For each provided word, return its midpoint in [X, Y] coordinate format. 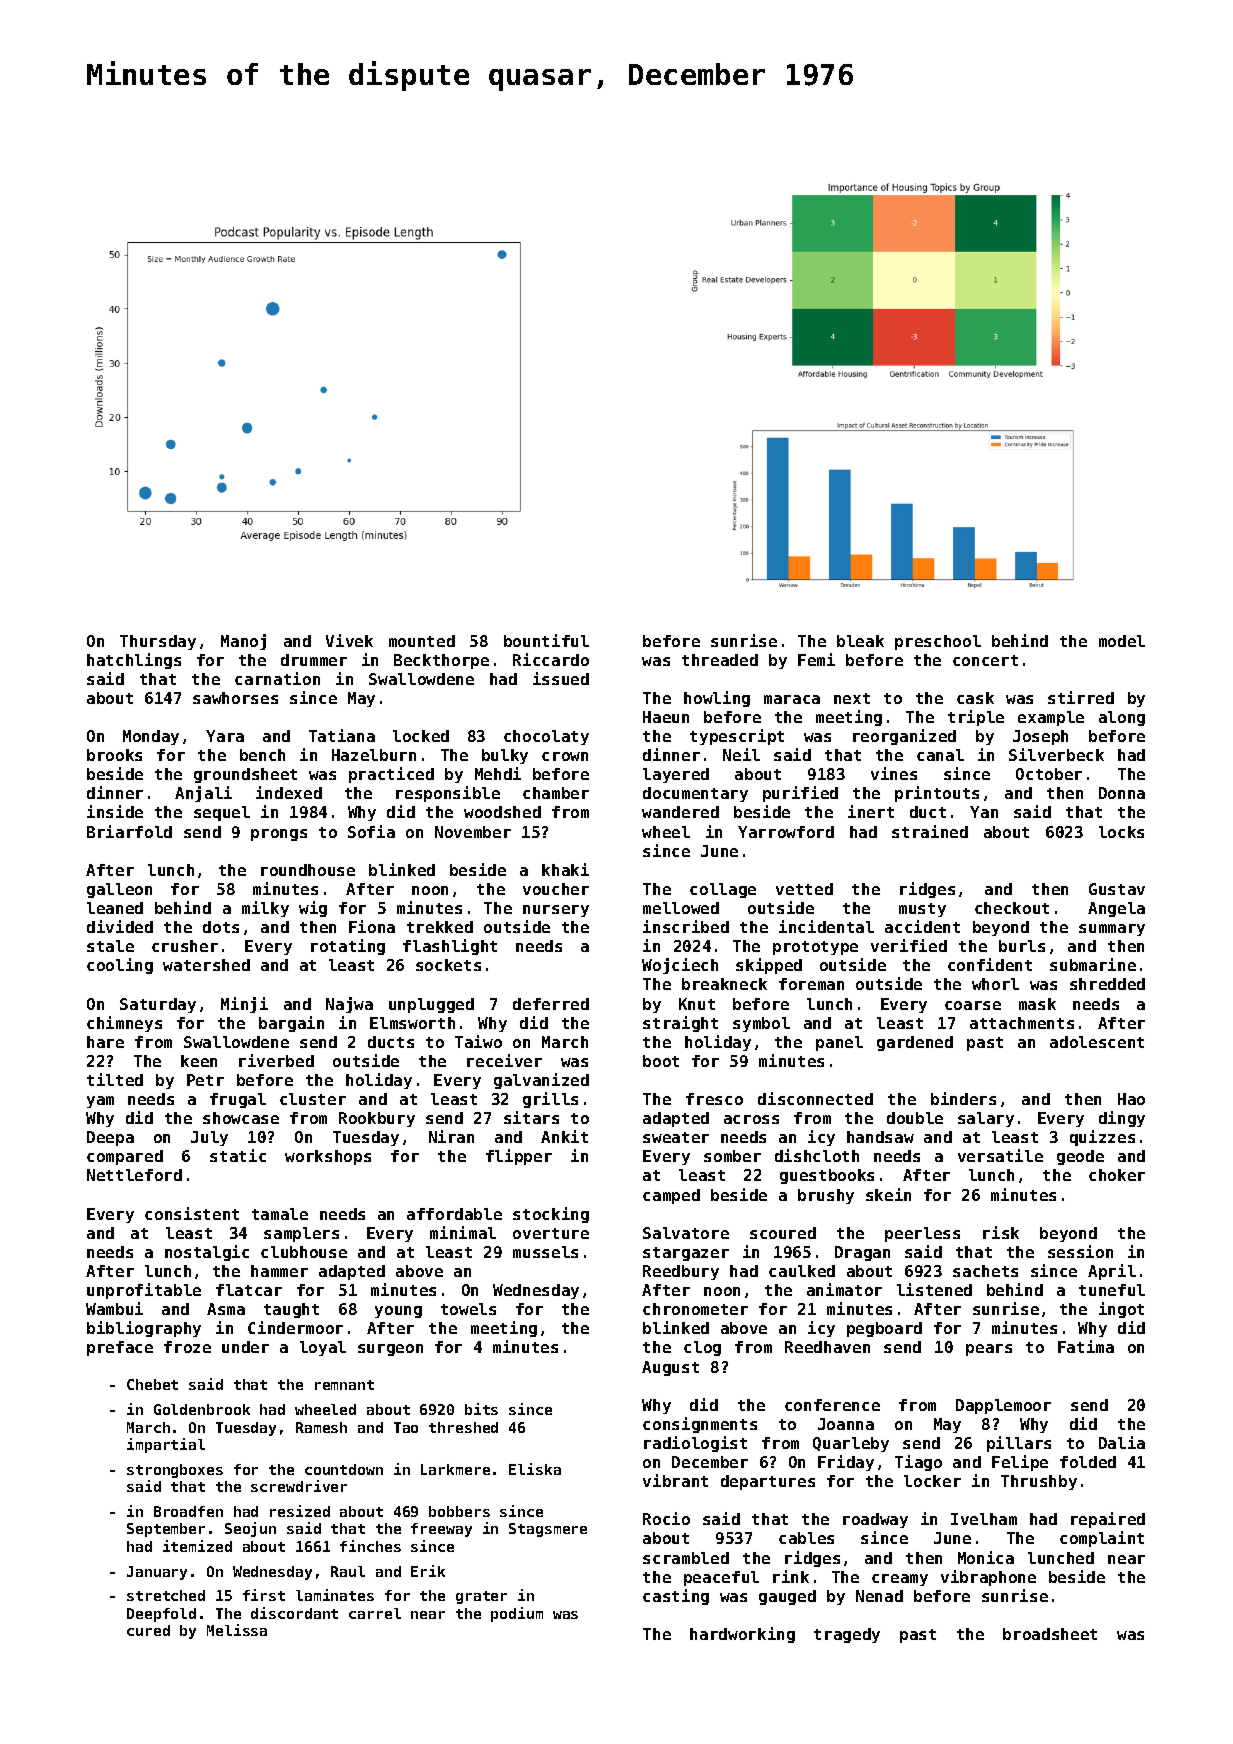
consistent [192, 1213]
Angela [1116, 909]
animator [844, 1289]
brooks [114, 755]
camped [671, 1196]
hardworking [742, 1635]
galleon [119, 890]
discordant [294, 1613]
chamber [556, 793]
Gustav [1117, 889]
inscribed [686, 926]
